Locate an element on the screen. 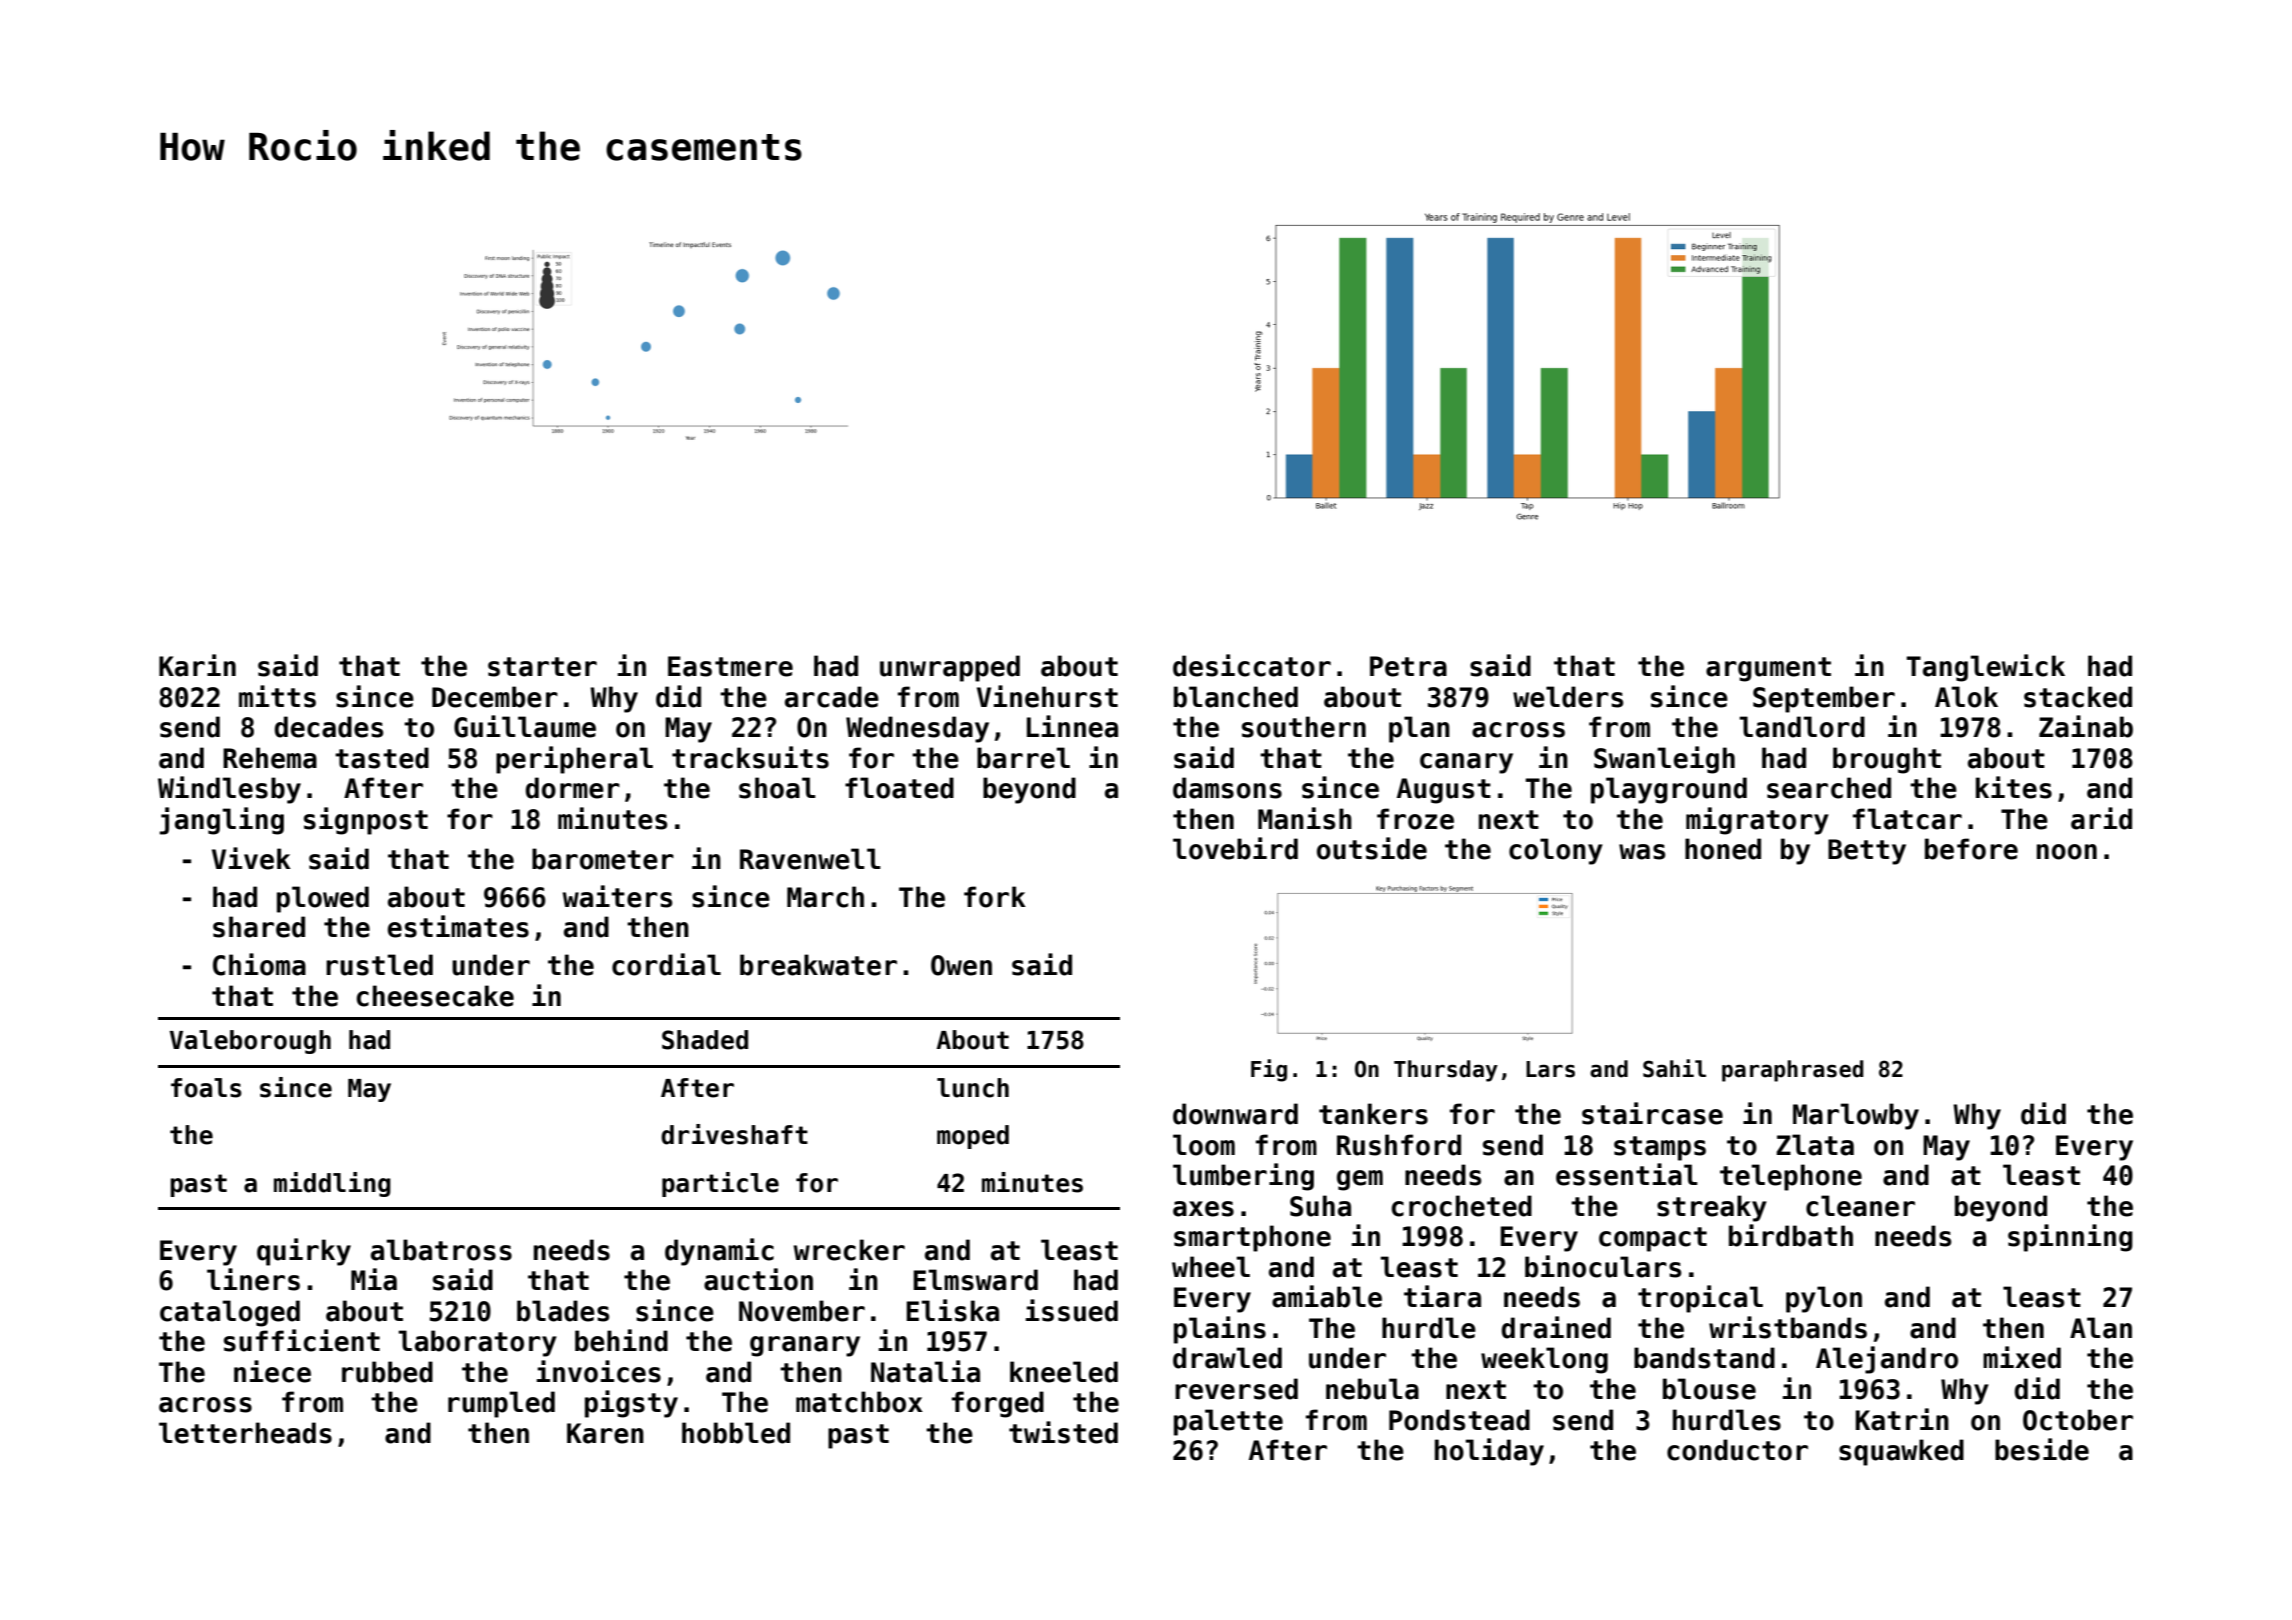 The image size is (2292, 1620). fork is located at coordinates (995, 897).
